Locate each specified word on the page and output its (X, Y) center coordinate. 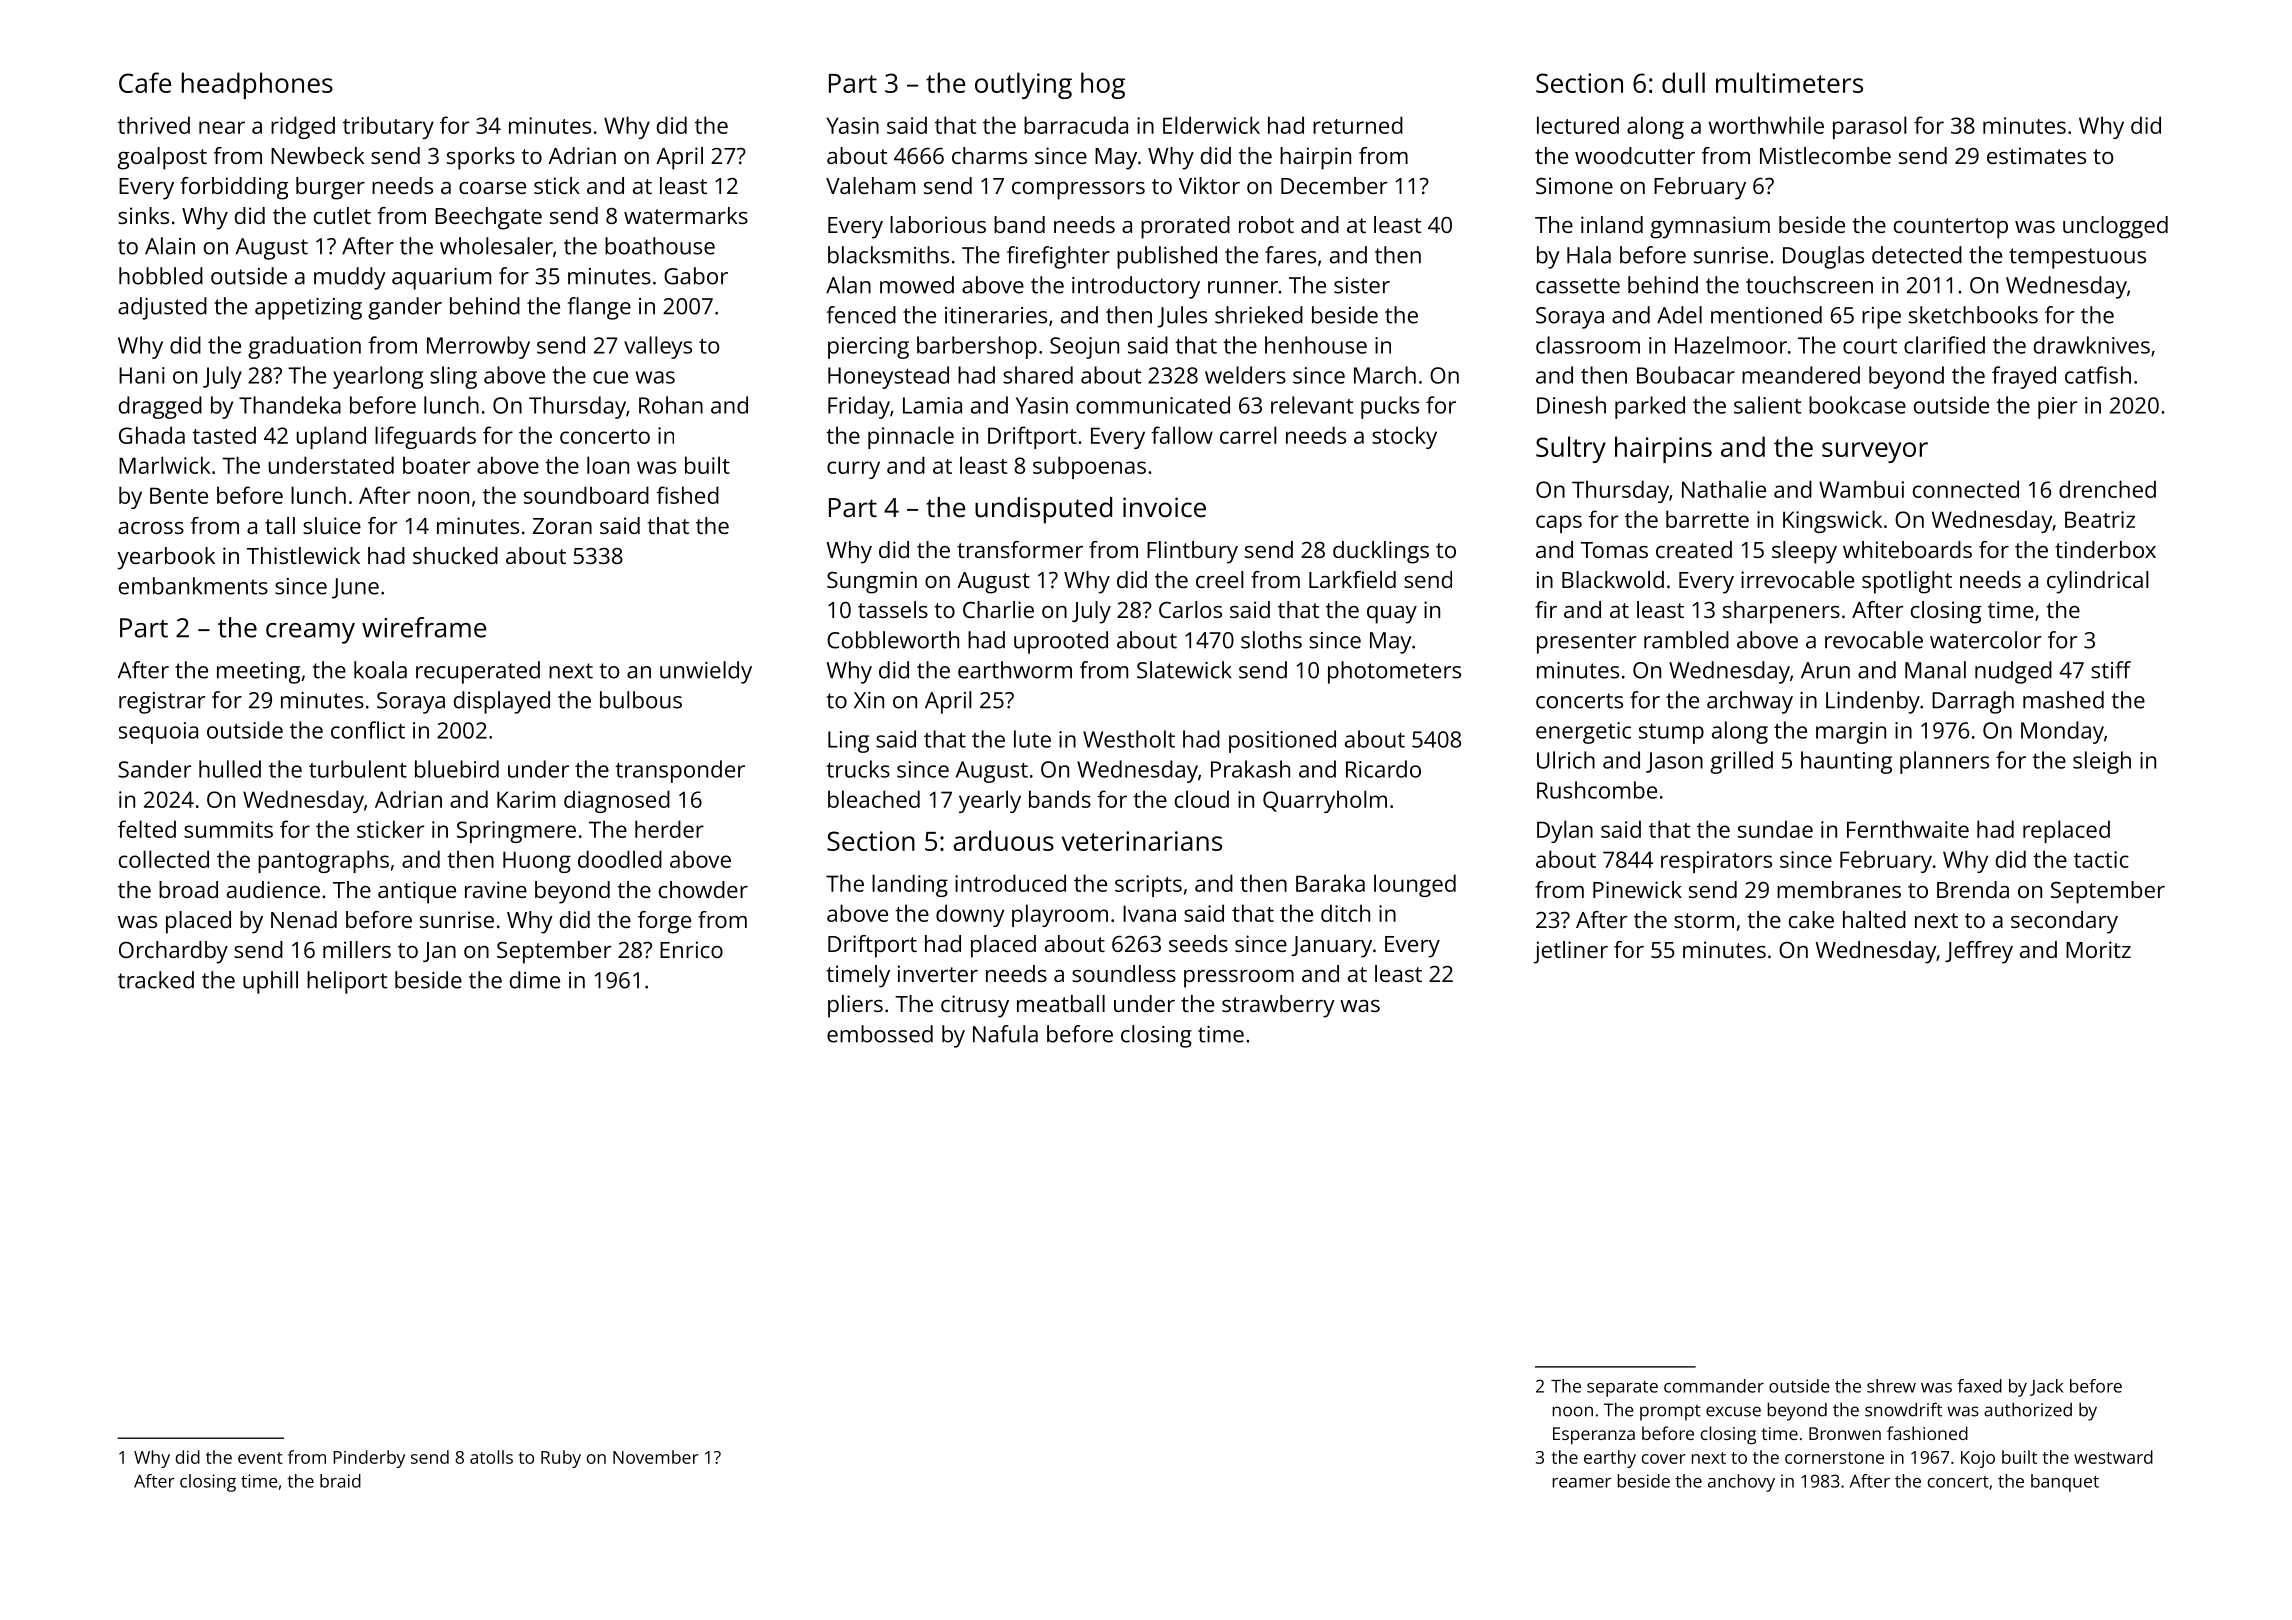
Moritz (2098, 949)
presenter (1586, 643)
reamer (1582, 1483)
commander (1714, 1386)
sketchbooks (1973, 315)
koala (380, 670)
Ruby (561, 1459)
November (656, 1457)
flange (599, 308)
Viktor (1209, 185)
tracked (156, 980)
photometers (1394, 672)
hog (1103, 85)
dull (1683, 82)
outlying (1023, 85)
